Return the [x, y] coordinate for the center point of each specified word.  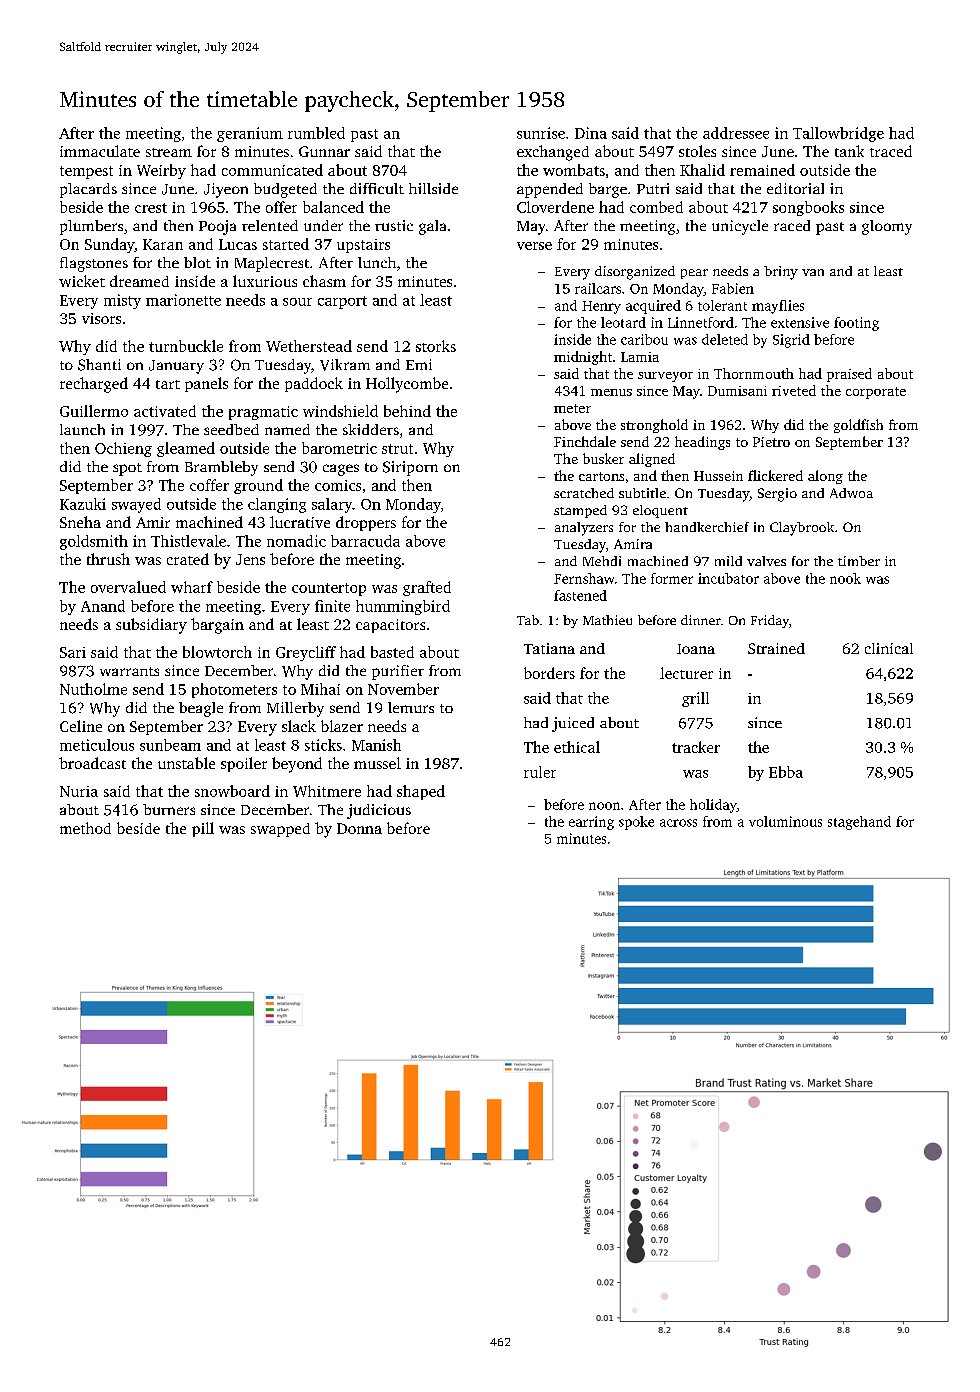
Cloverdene [555, 207]
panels [206, 384]
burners [169, 809]
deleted [725, 339]
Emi [419, 364]
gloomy [887, 227]
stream [169, 152]
